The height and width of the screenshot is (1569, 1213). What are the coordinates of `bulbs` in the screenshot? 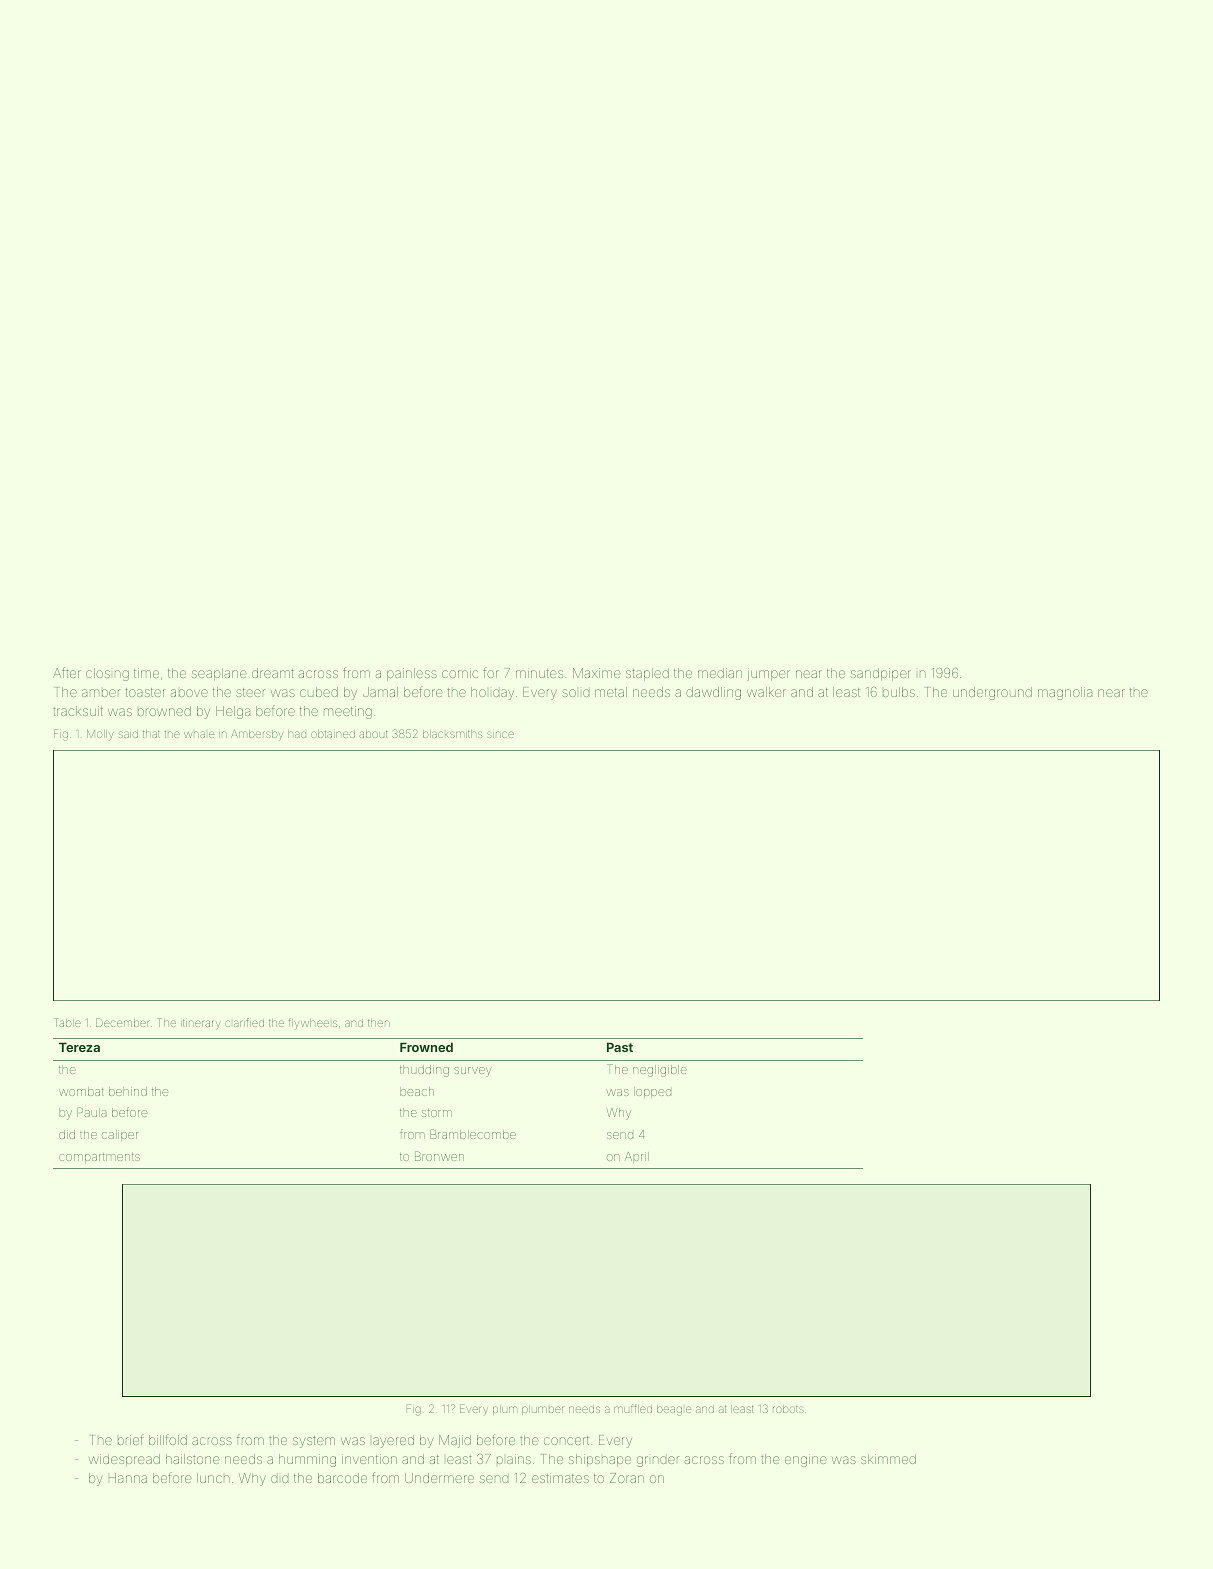 It's located at (899, 692).
